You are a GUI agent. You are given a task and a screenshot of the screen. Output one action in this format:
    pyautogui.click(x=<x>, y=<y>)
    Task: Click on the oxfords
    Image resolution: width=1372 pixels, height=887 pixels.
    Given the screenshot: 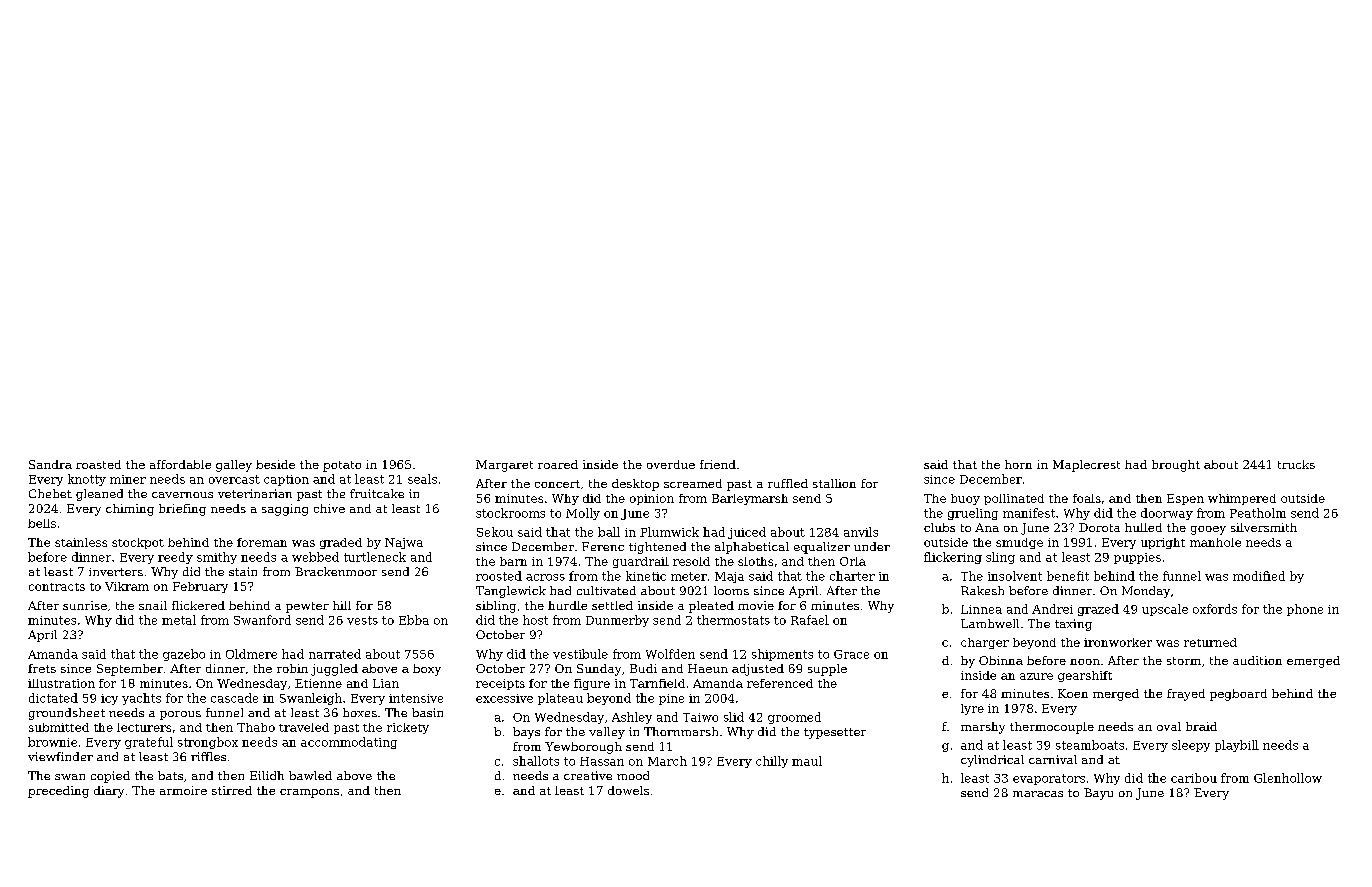 What is the action you would take?
    pyautogui.click(x=1215, y=609)
